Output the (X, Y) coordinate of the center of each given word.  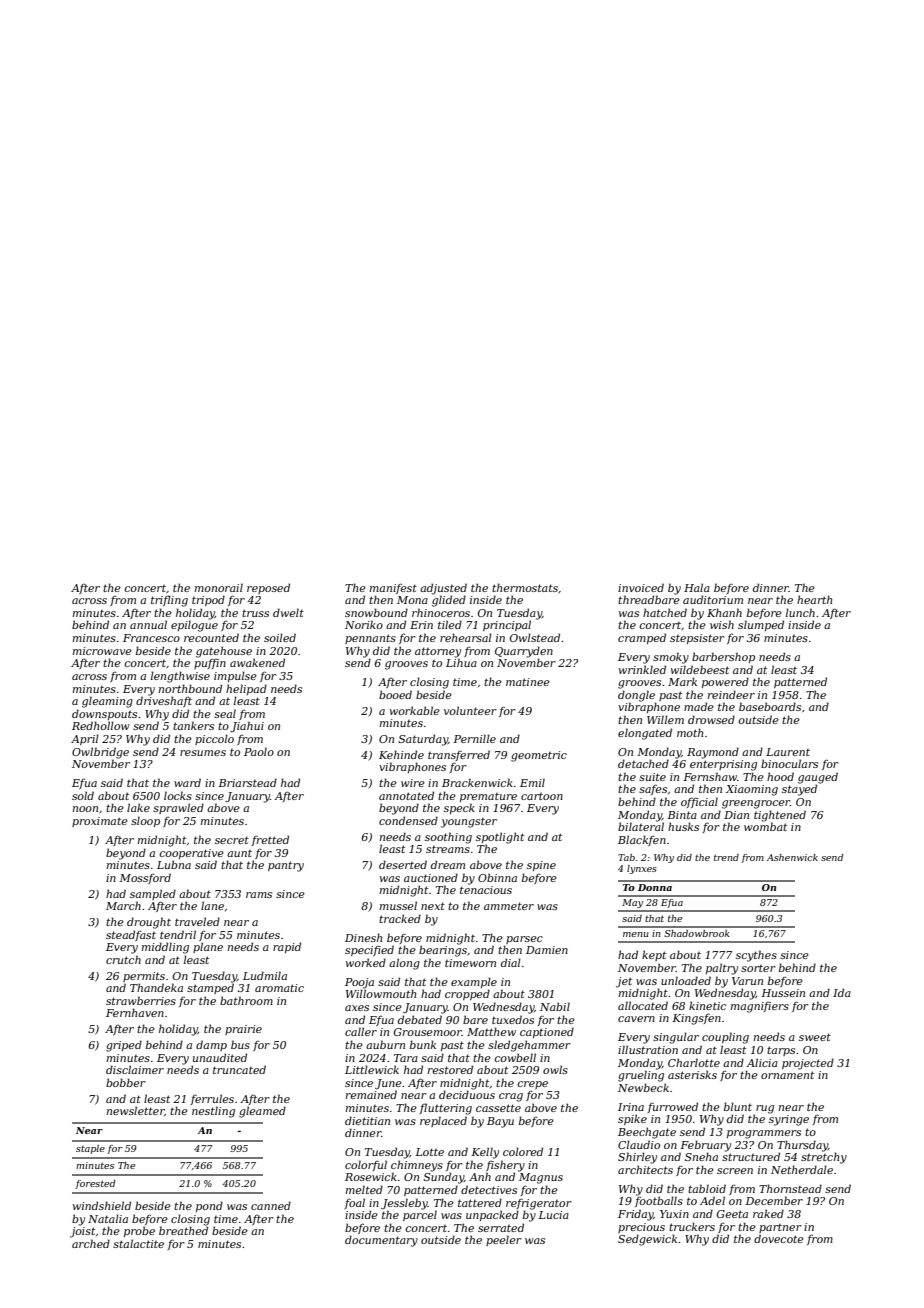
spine (541, 866)
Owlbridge (100, 753)
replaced (443, 1121)
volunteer (470, 710)
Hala (697, 587)
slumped (761, 625)
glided (449, 601)
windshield (102, 1205)
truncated (239, 1069)
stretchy (824, 1158)
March (123, 905)
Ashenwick (792, 857)
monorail (219, 587)
